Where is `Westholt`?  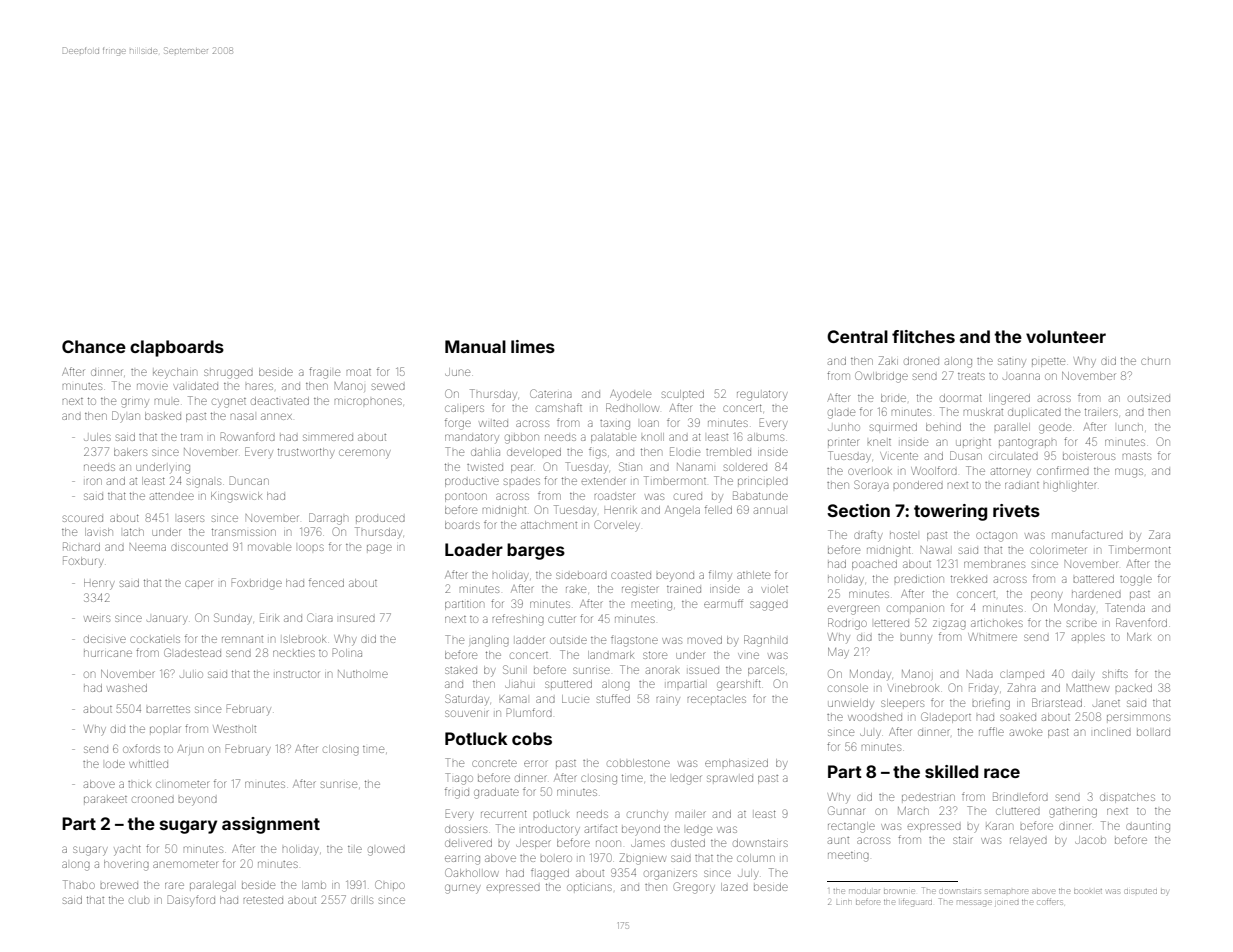
Westholt is located at coordinates (234, 729).
